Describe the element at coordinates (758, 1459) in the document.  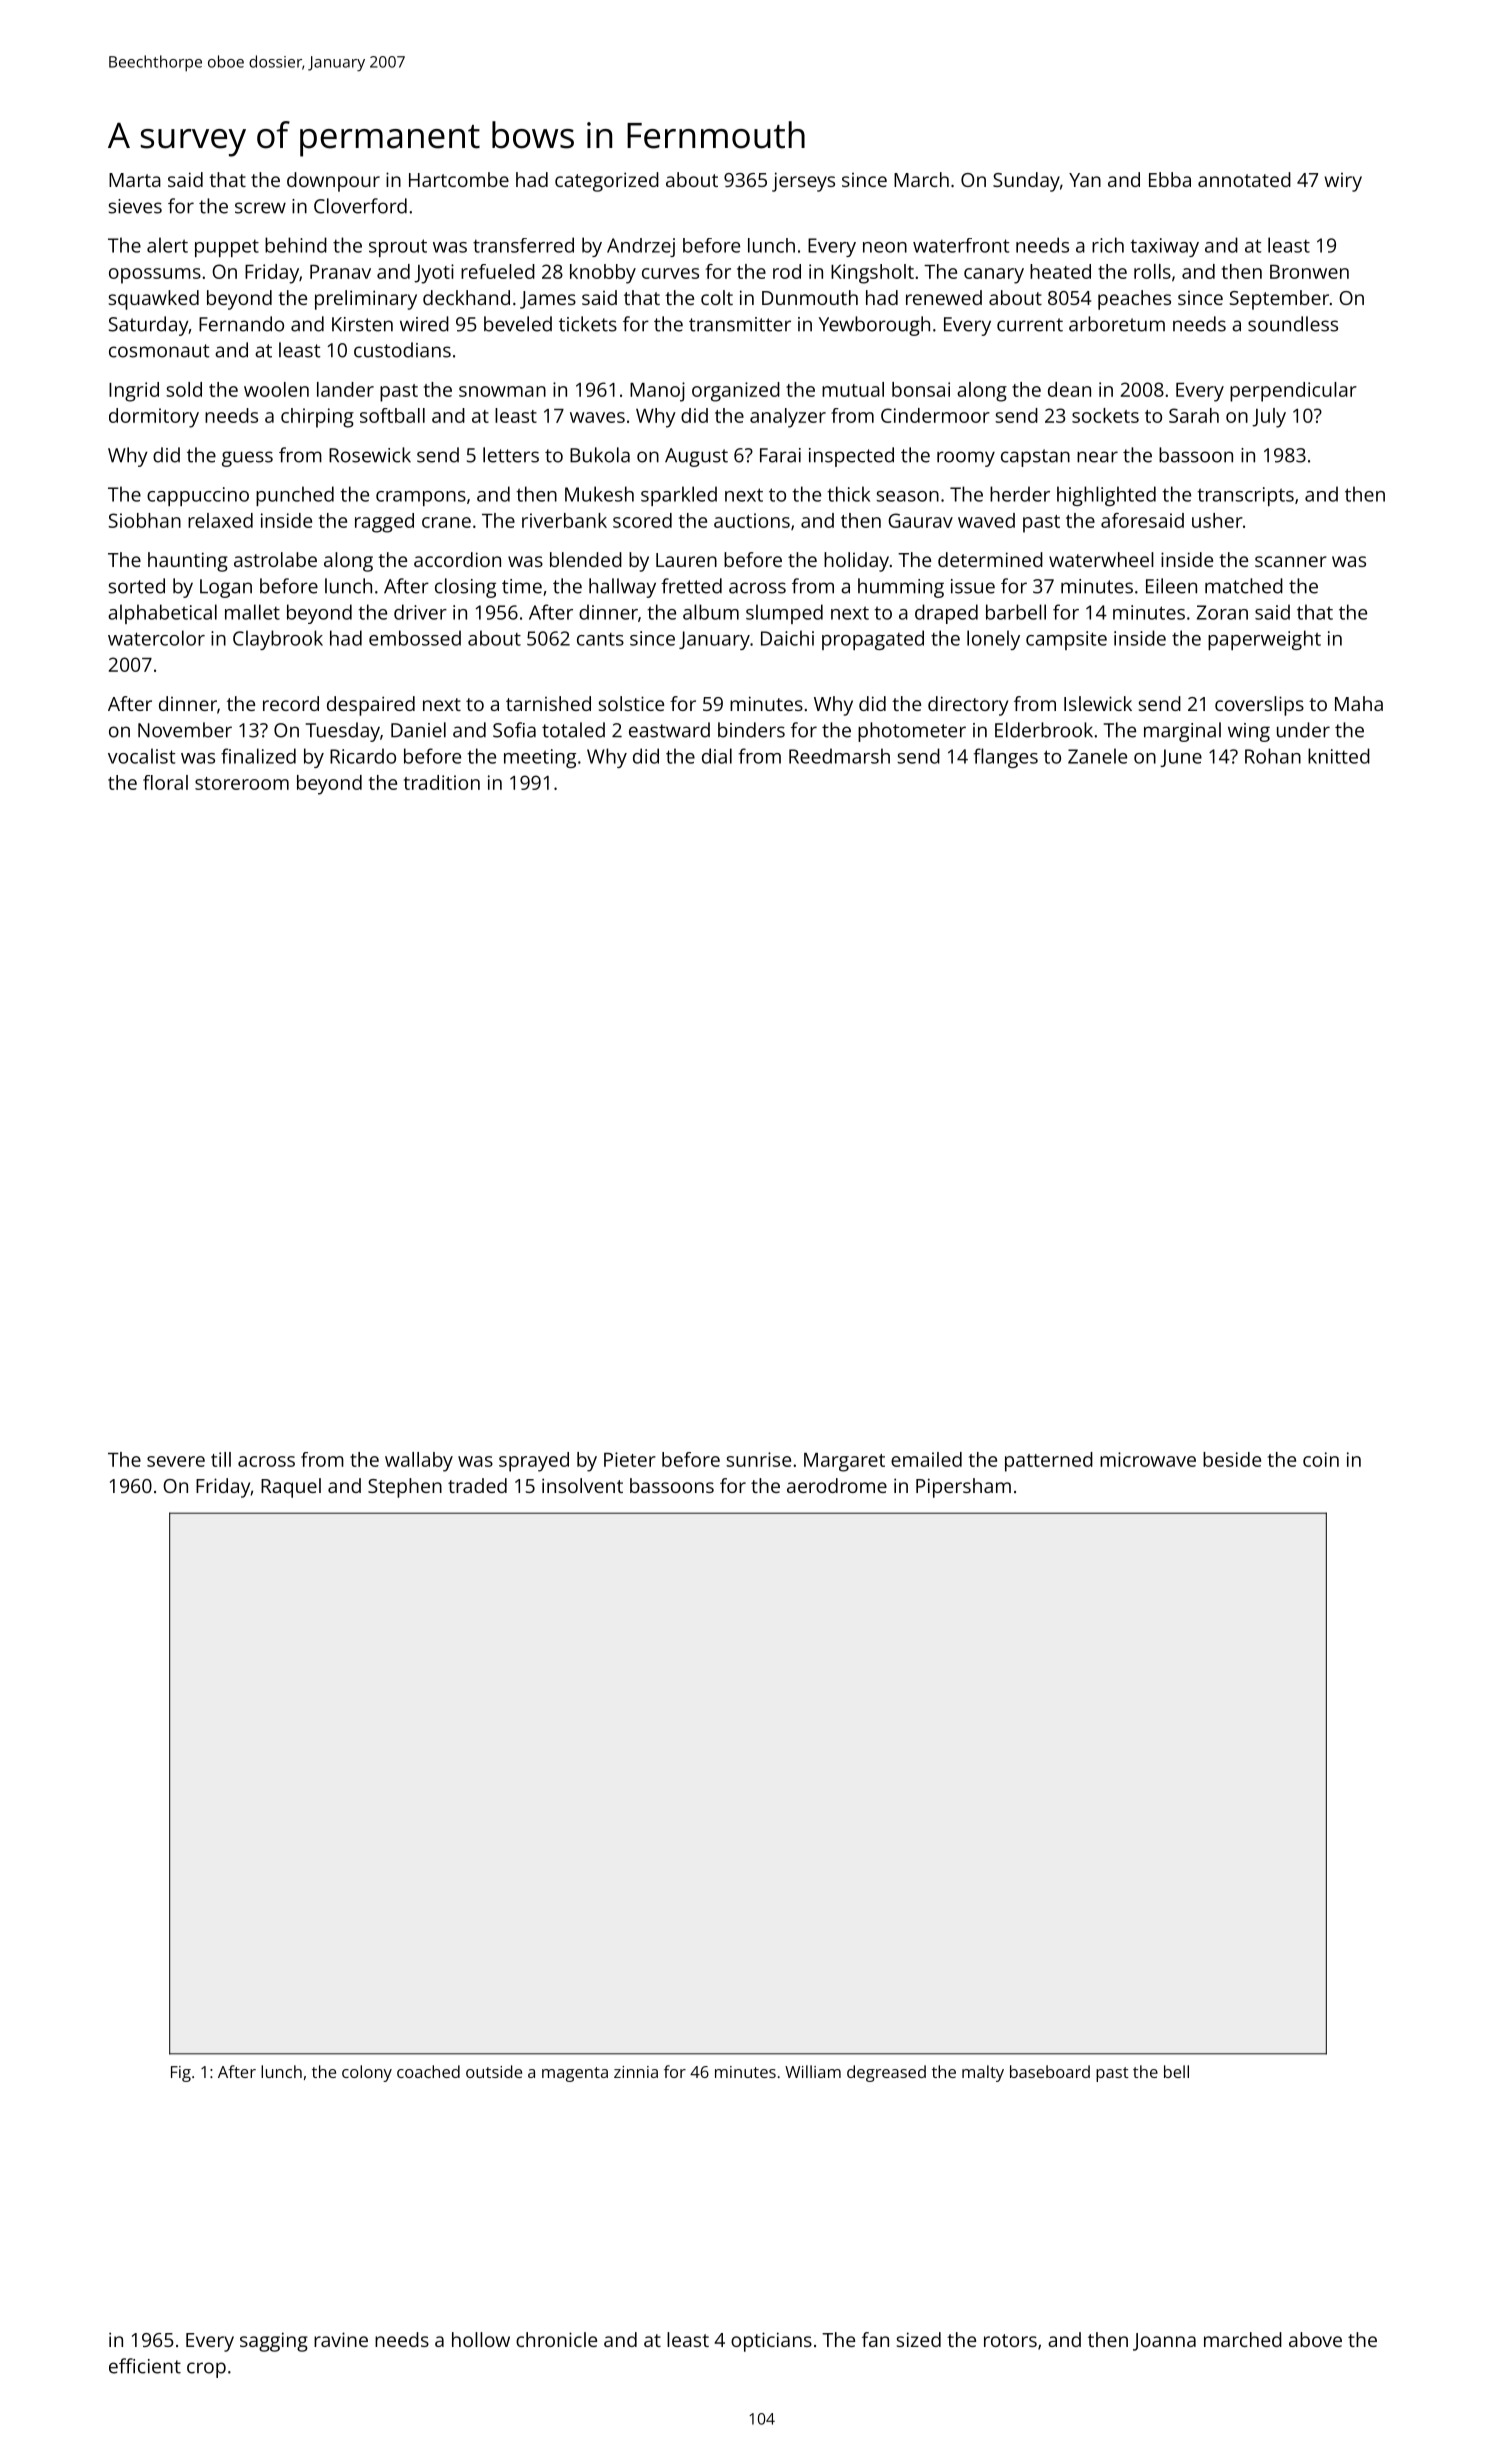
I see `sunrise` at that location.
